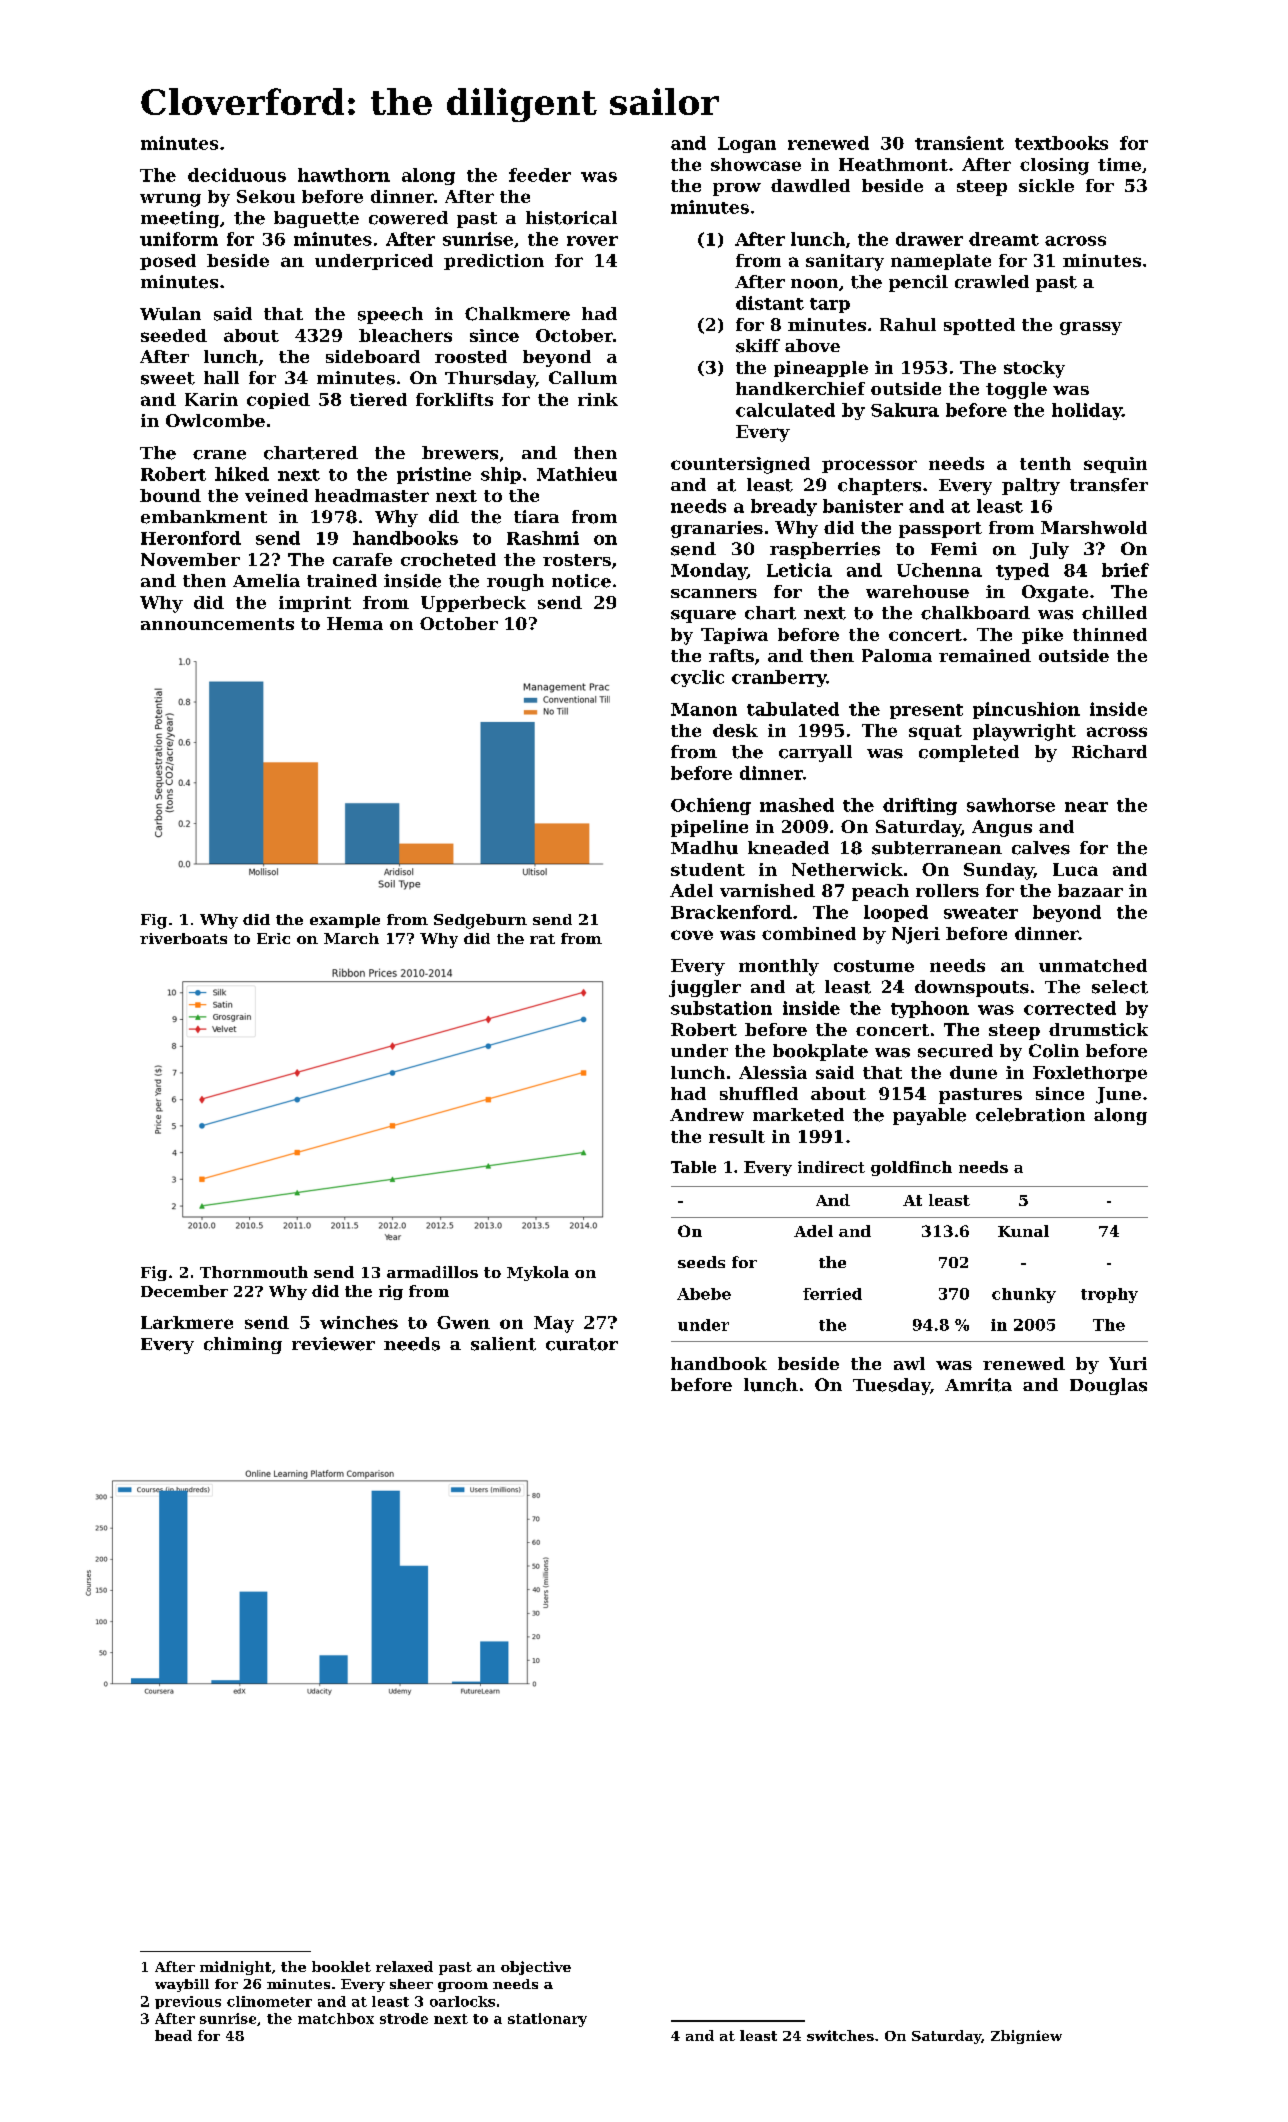  What do you see at coordinates (372, 495) in the document?
I see `headmaster` at bounding box center [372, 495].
